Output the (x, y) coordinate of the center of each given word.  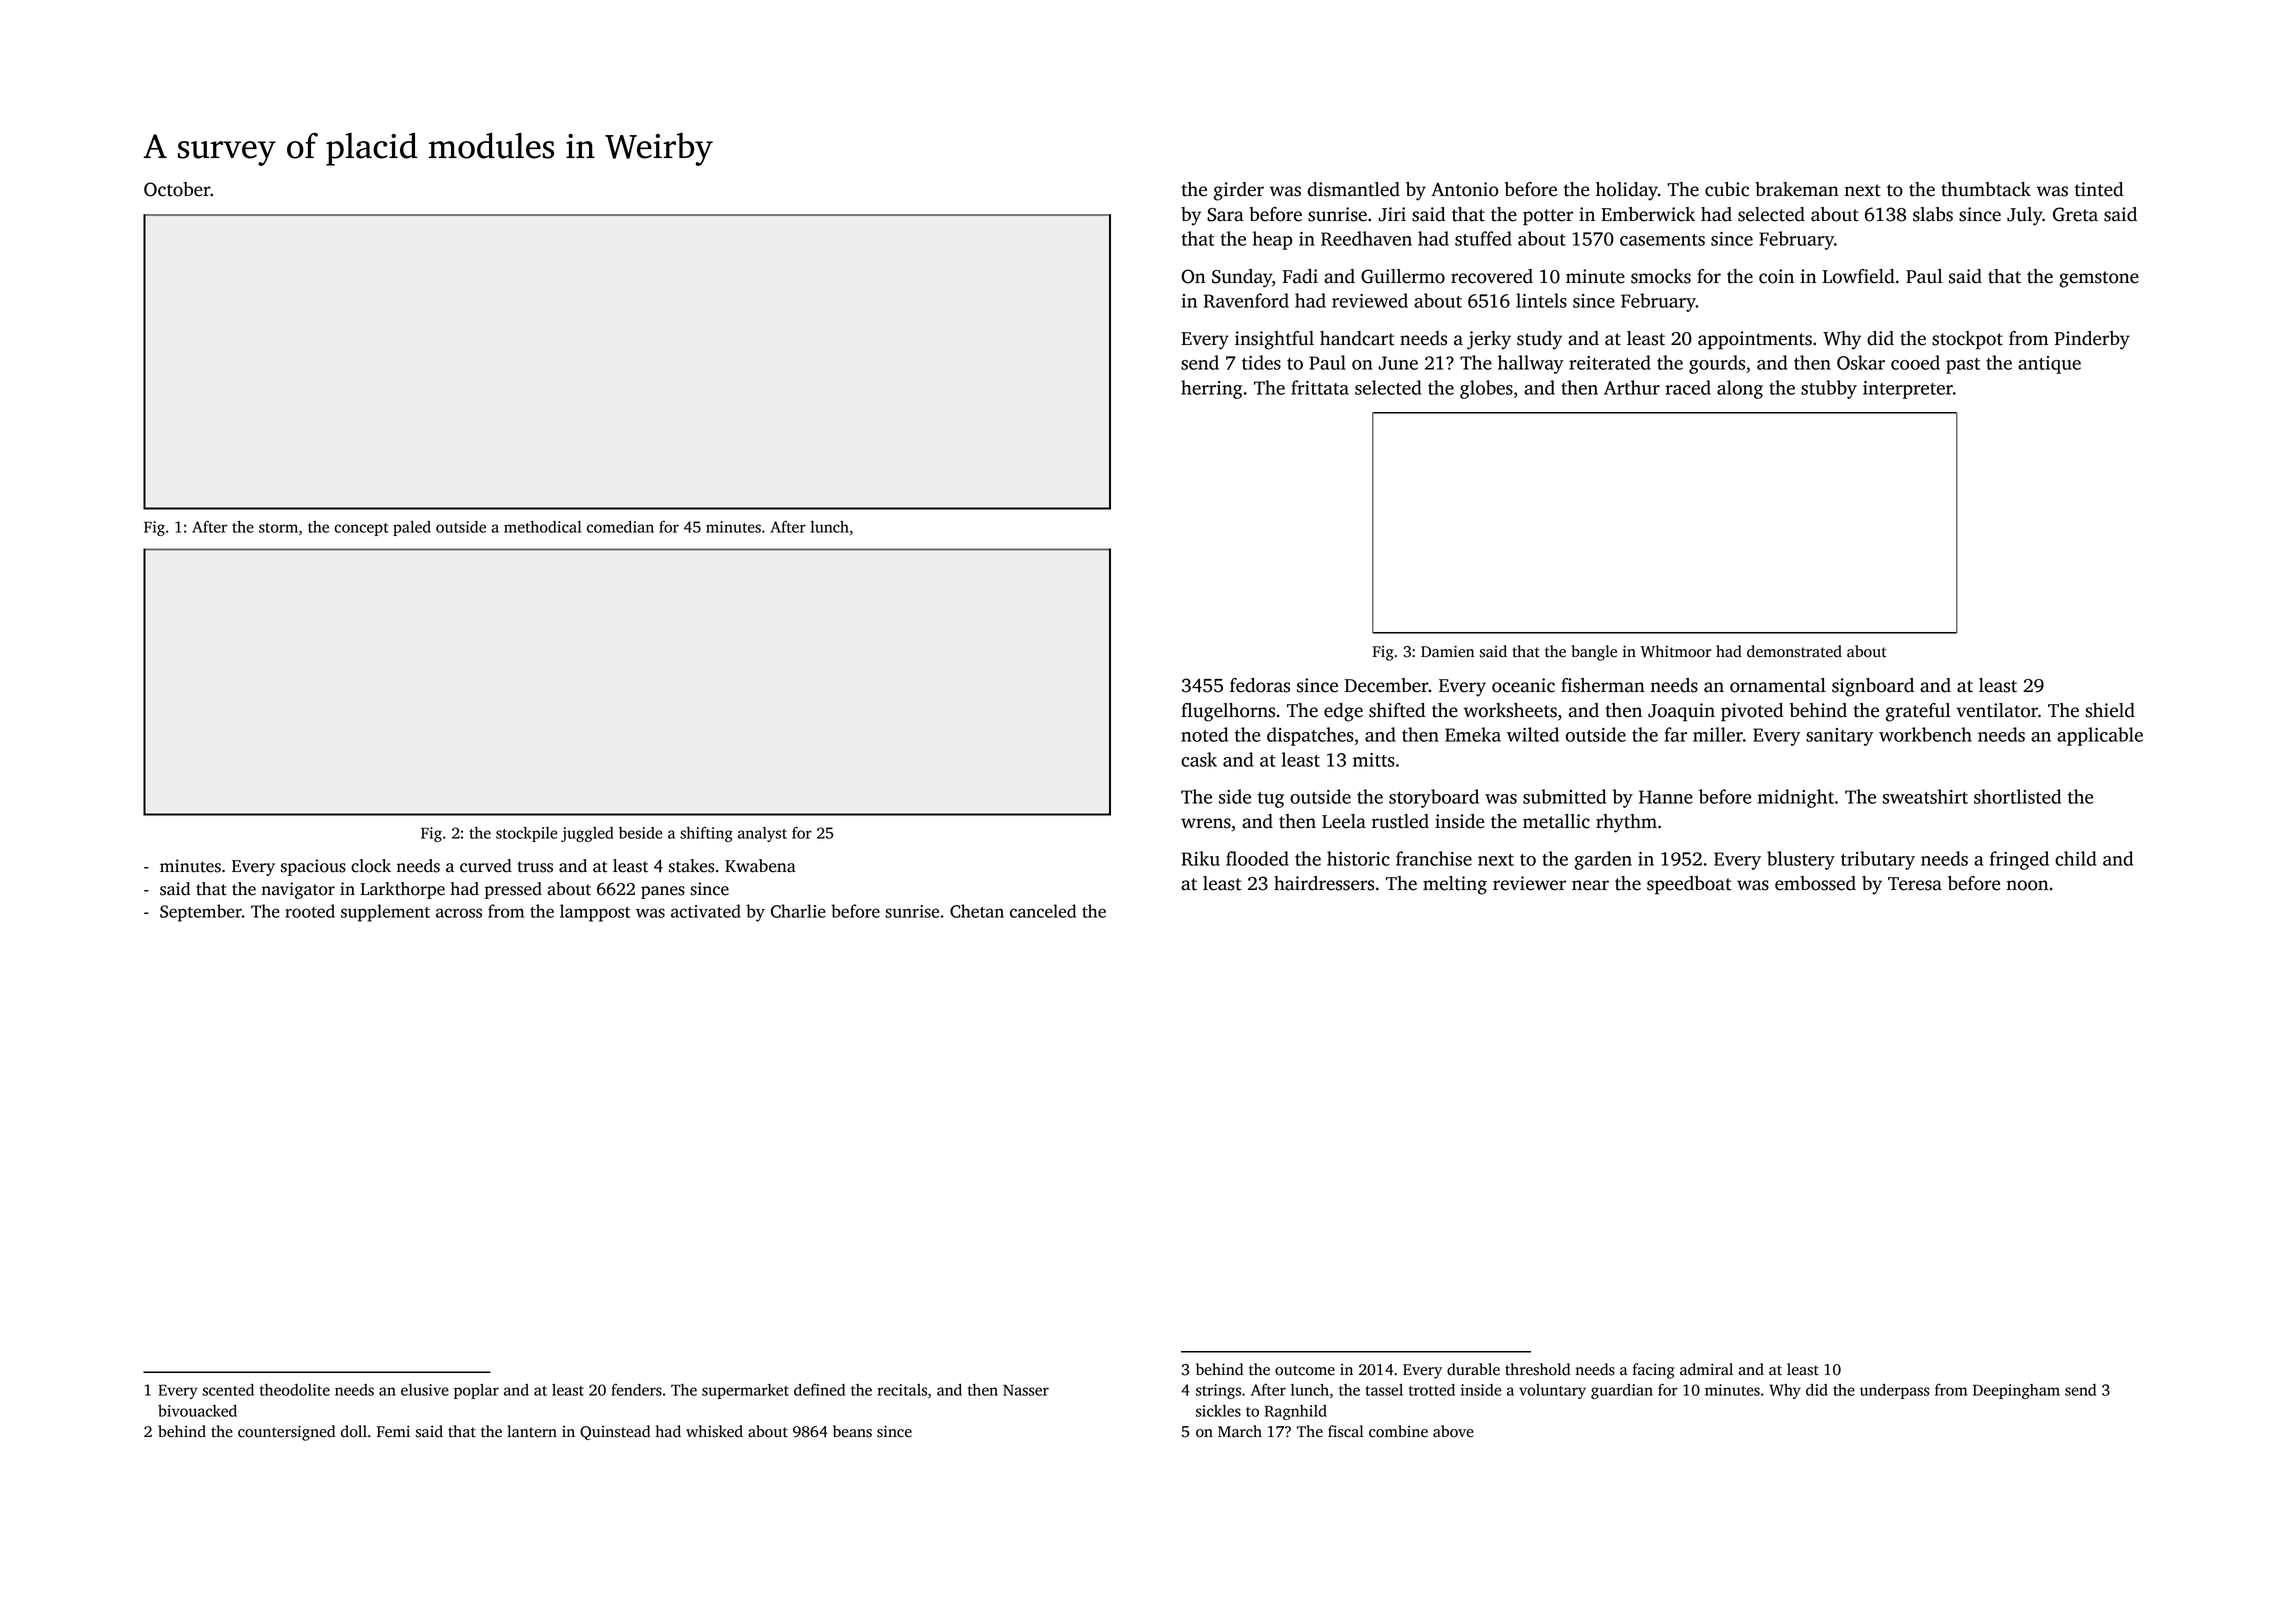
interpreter (1908, 390)
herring (1211, 389)
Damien (1447, 651)
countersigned (286, 1433)
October (177, 189)
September (201, 913)
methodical (542, 527)
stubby (1829, 389)
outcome (1305, 1370)
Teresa (1915, 884)
